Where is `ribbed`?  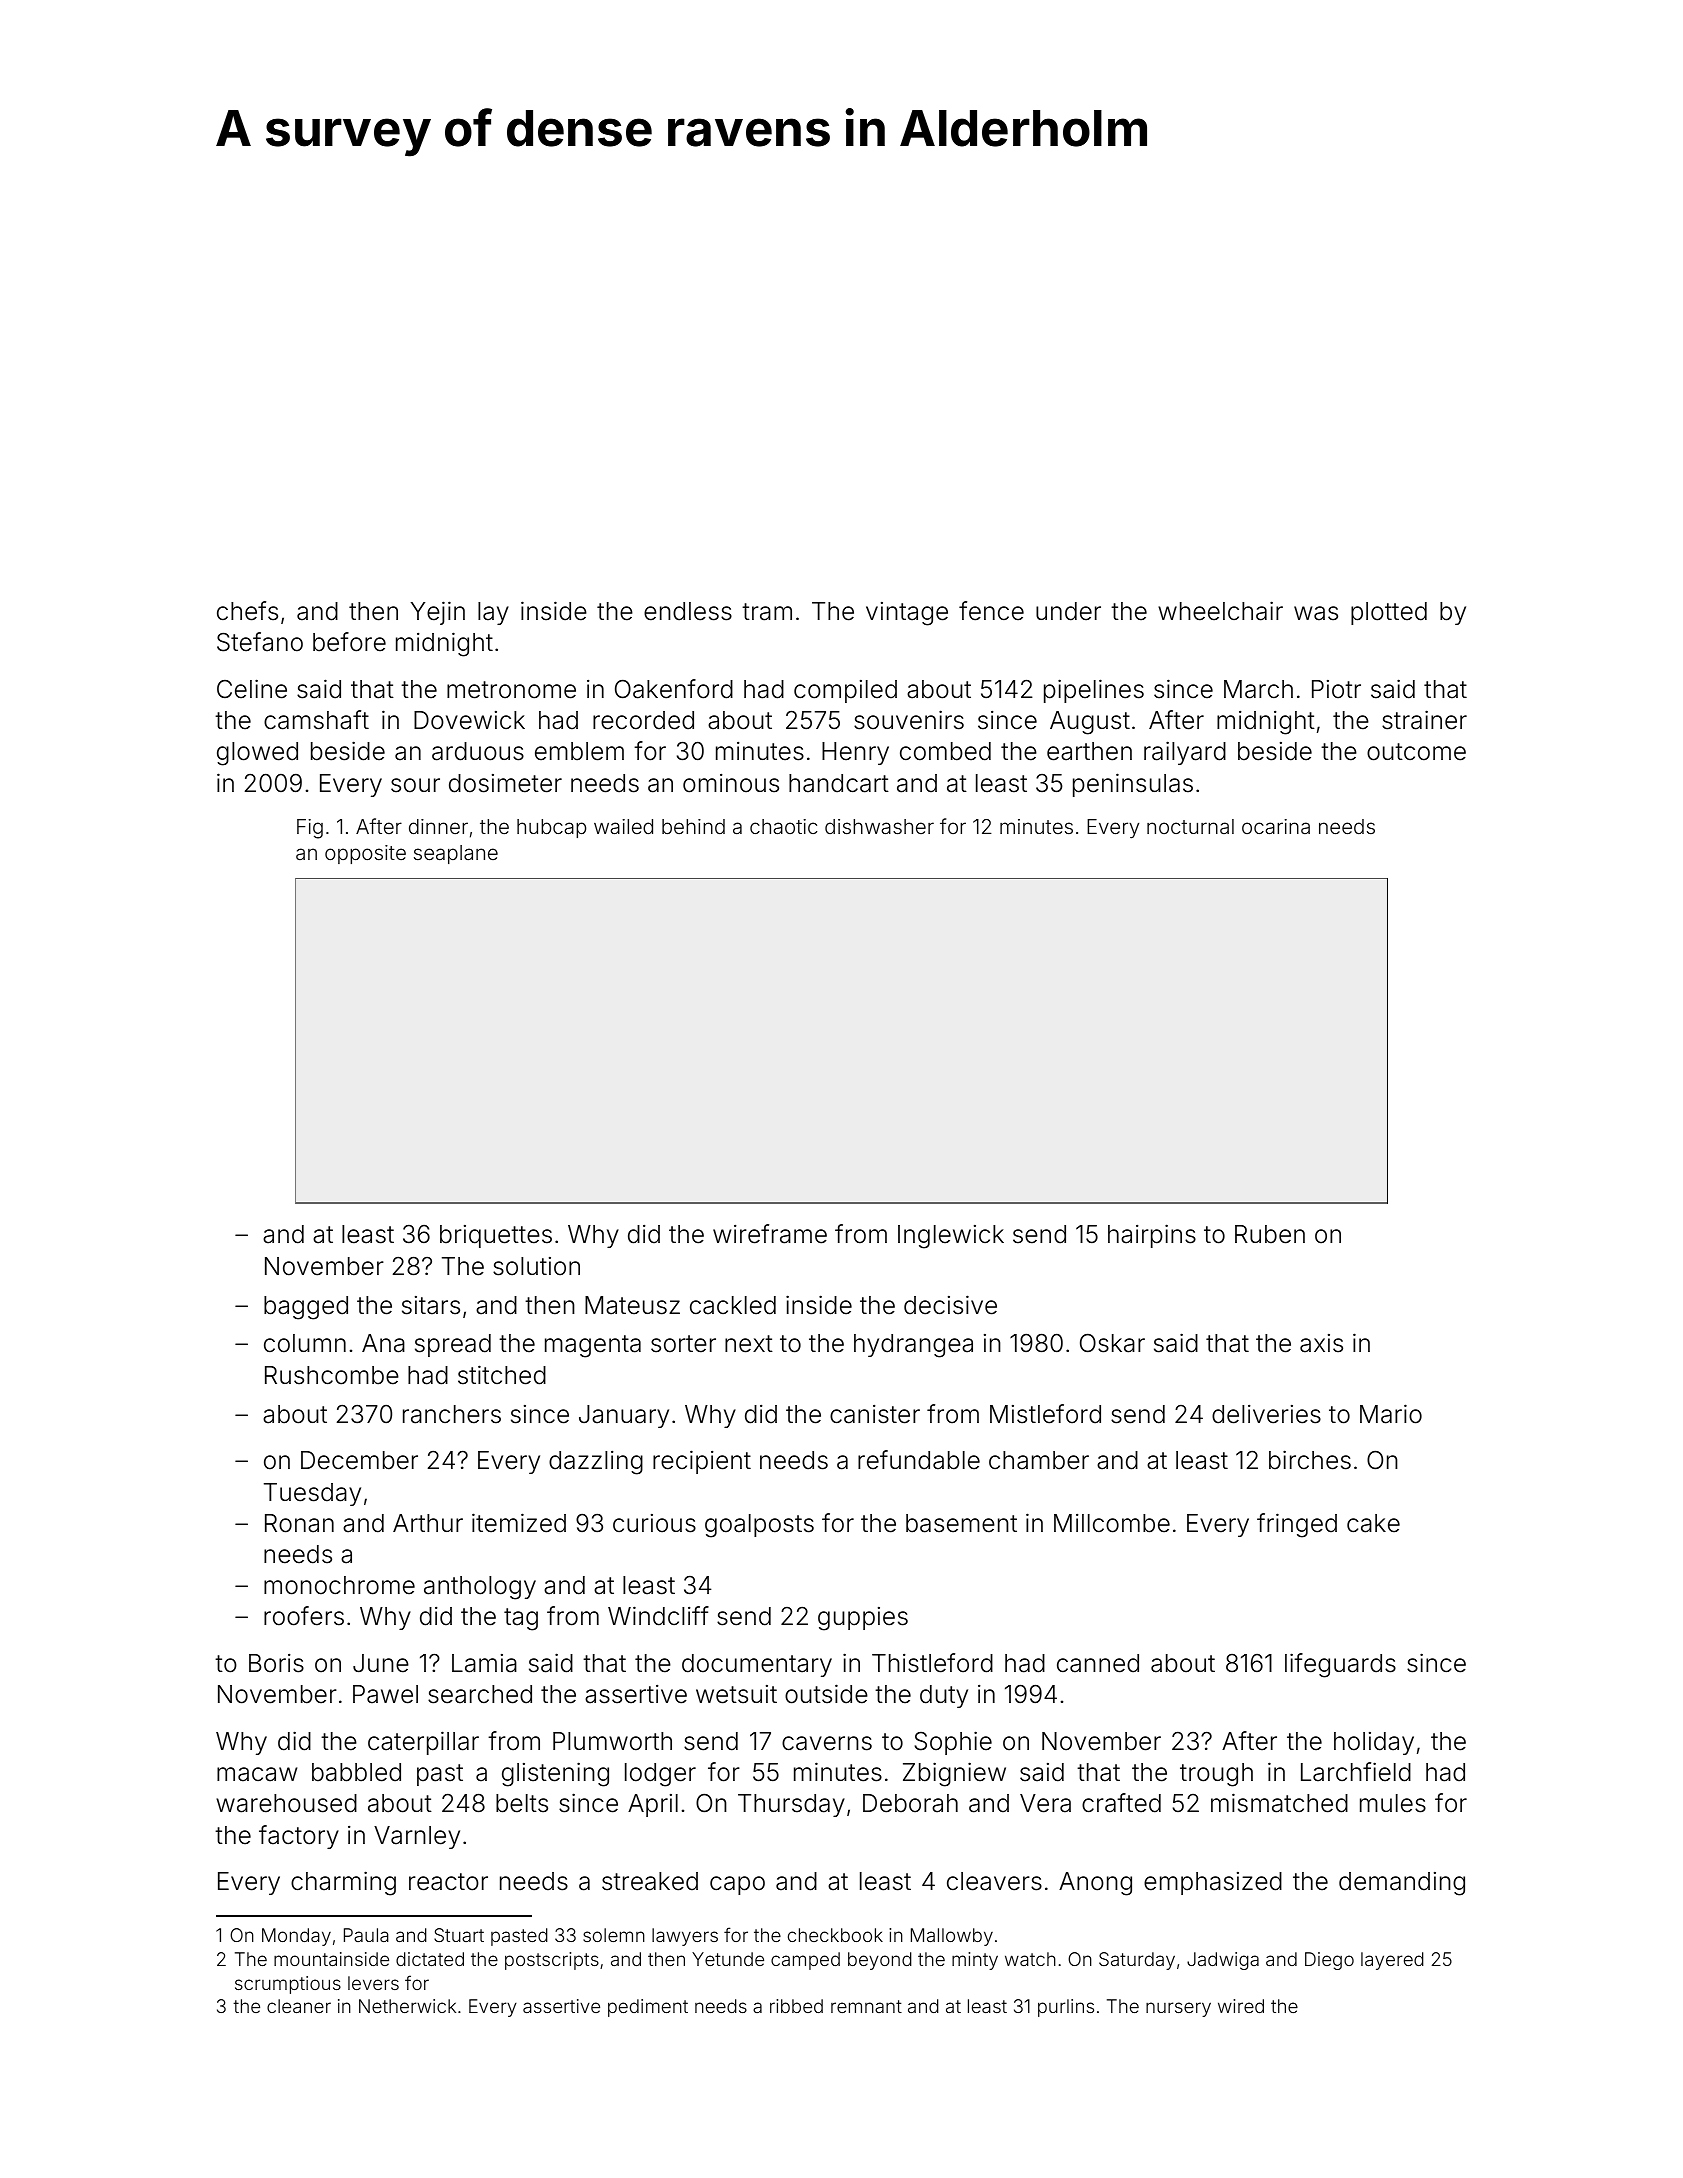
ribbed is located at coordinates (796, 2006).
